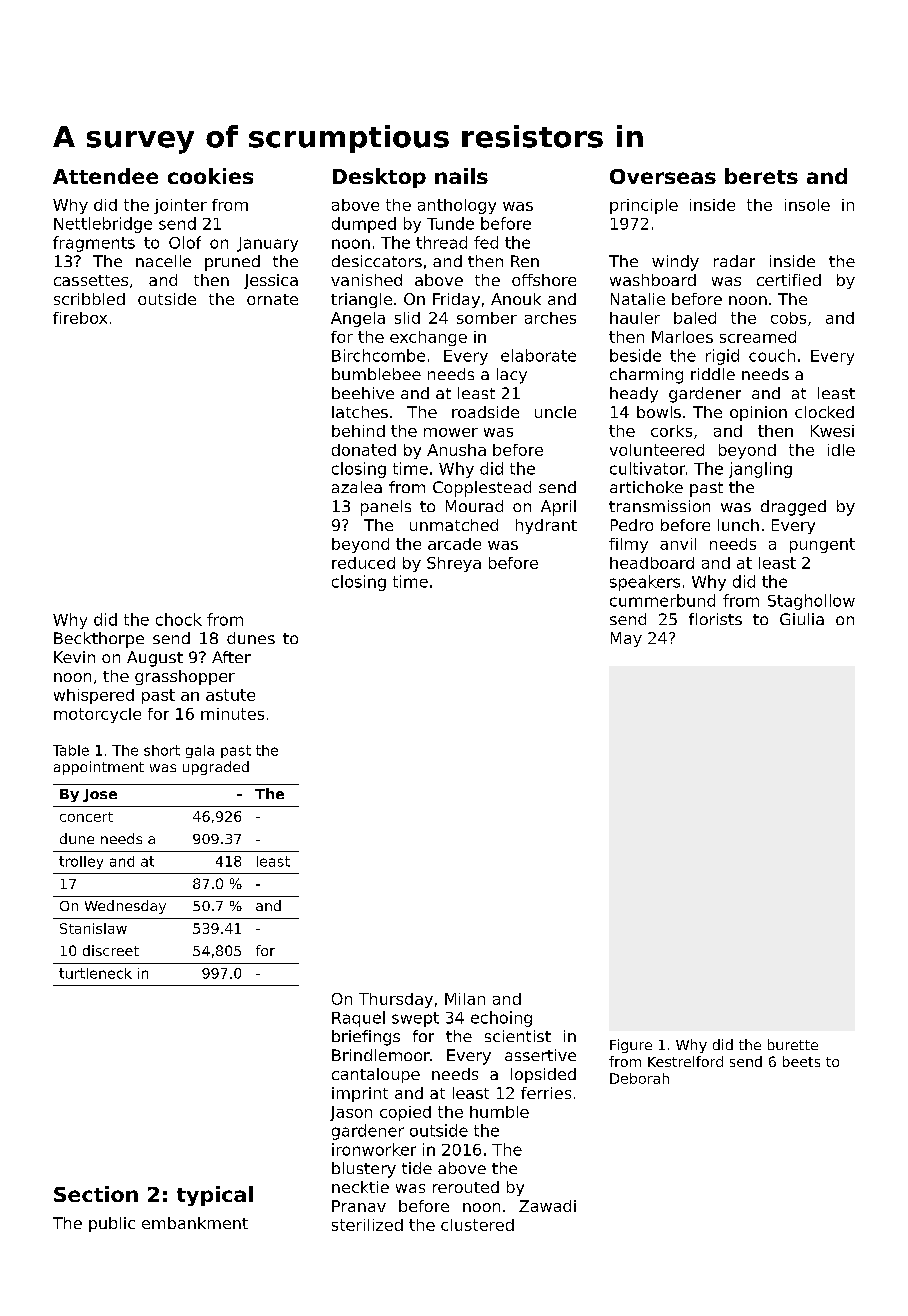 The height and width of the page is (1316, 908). I want to click on sterilized, so click(367, 1225).
